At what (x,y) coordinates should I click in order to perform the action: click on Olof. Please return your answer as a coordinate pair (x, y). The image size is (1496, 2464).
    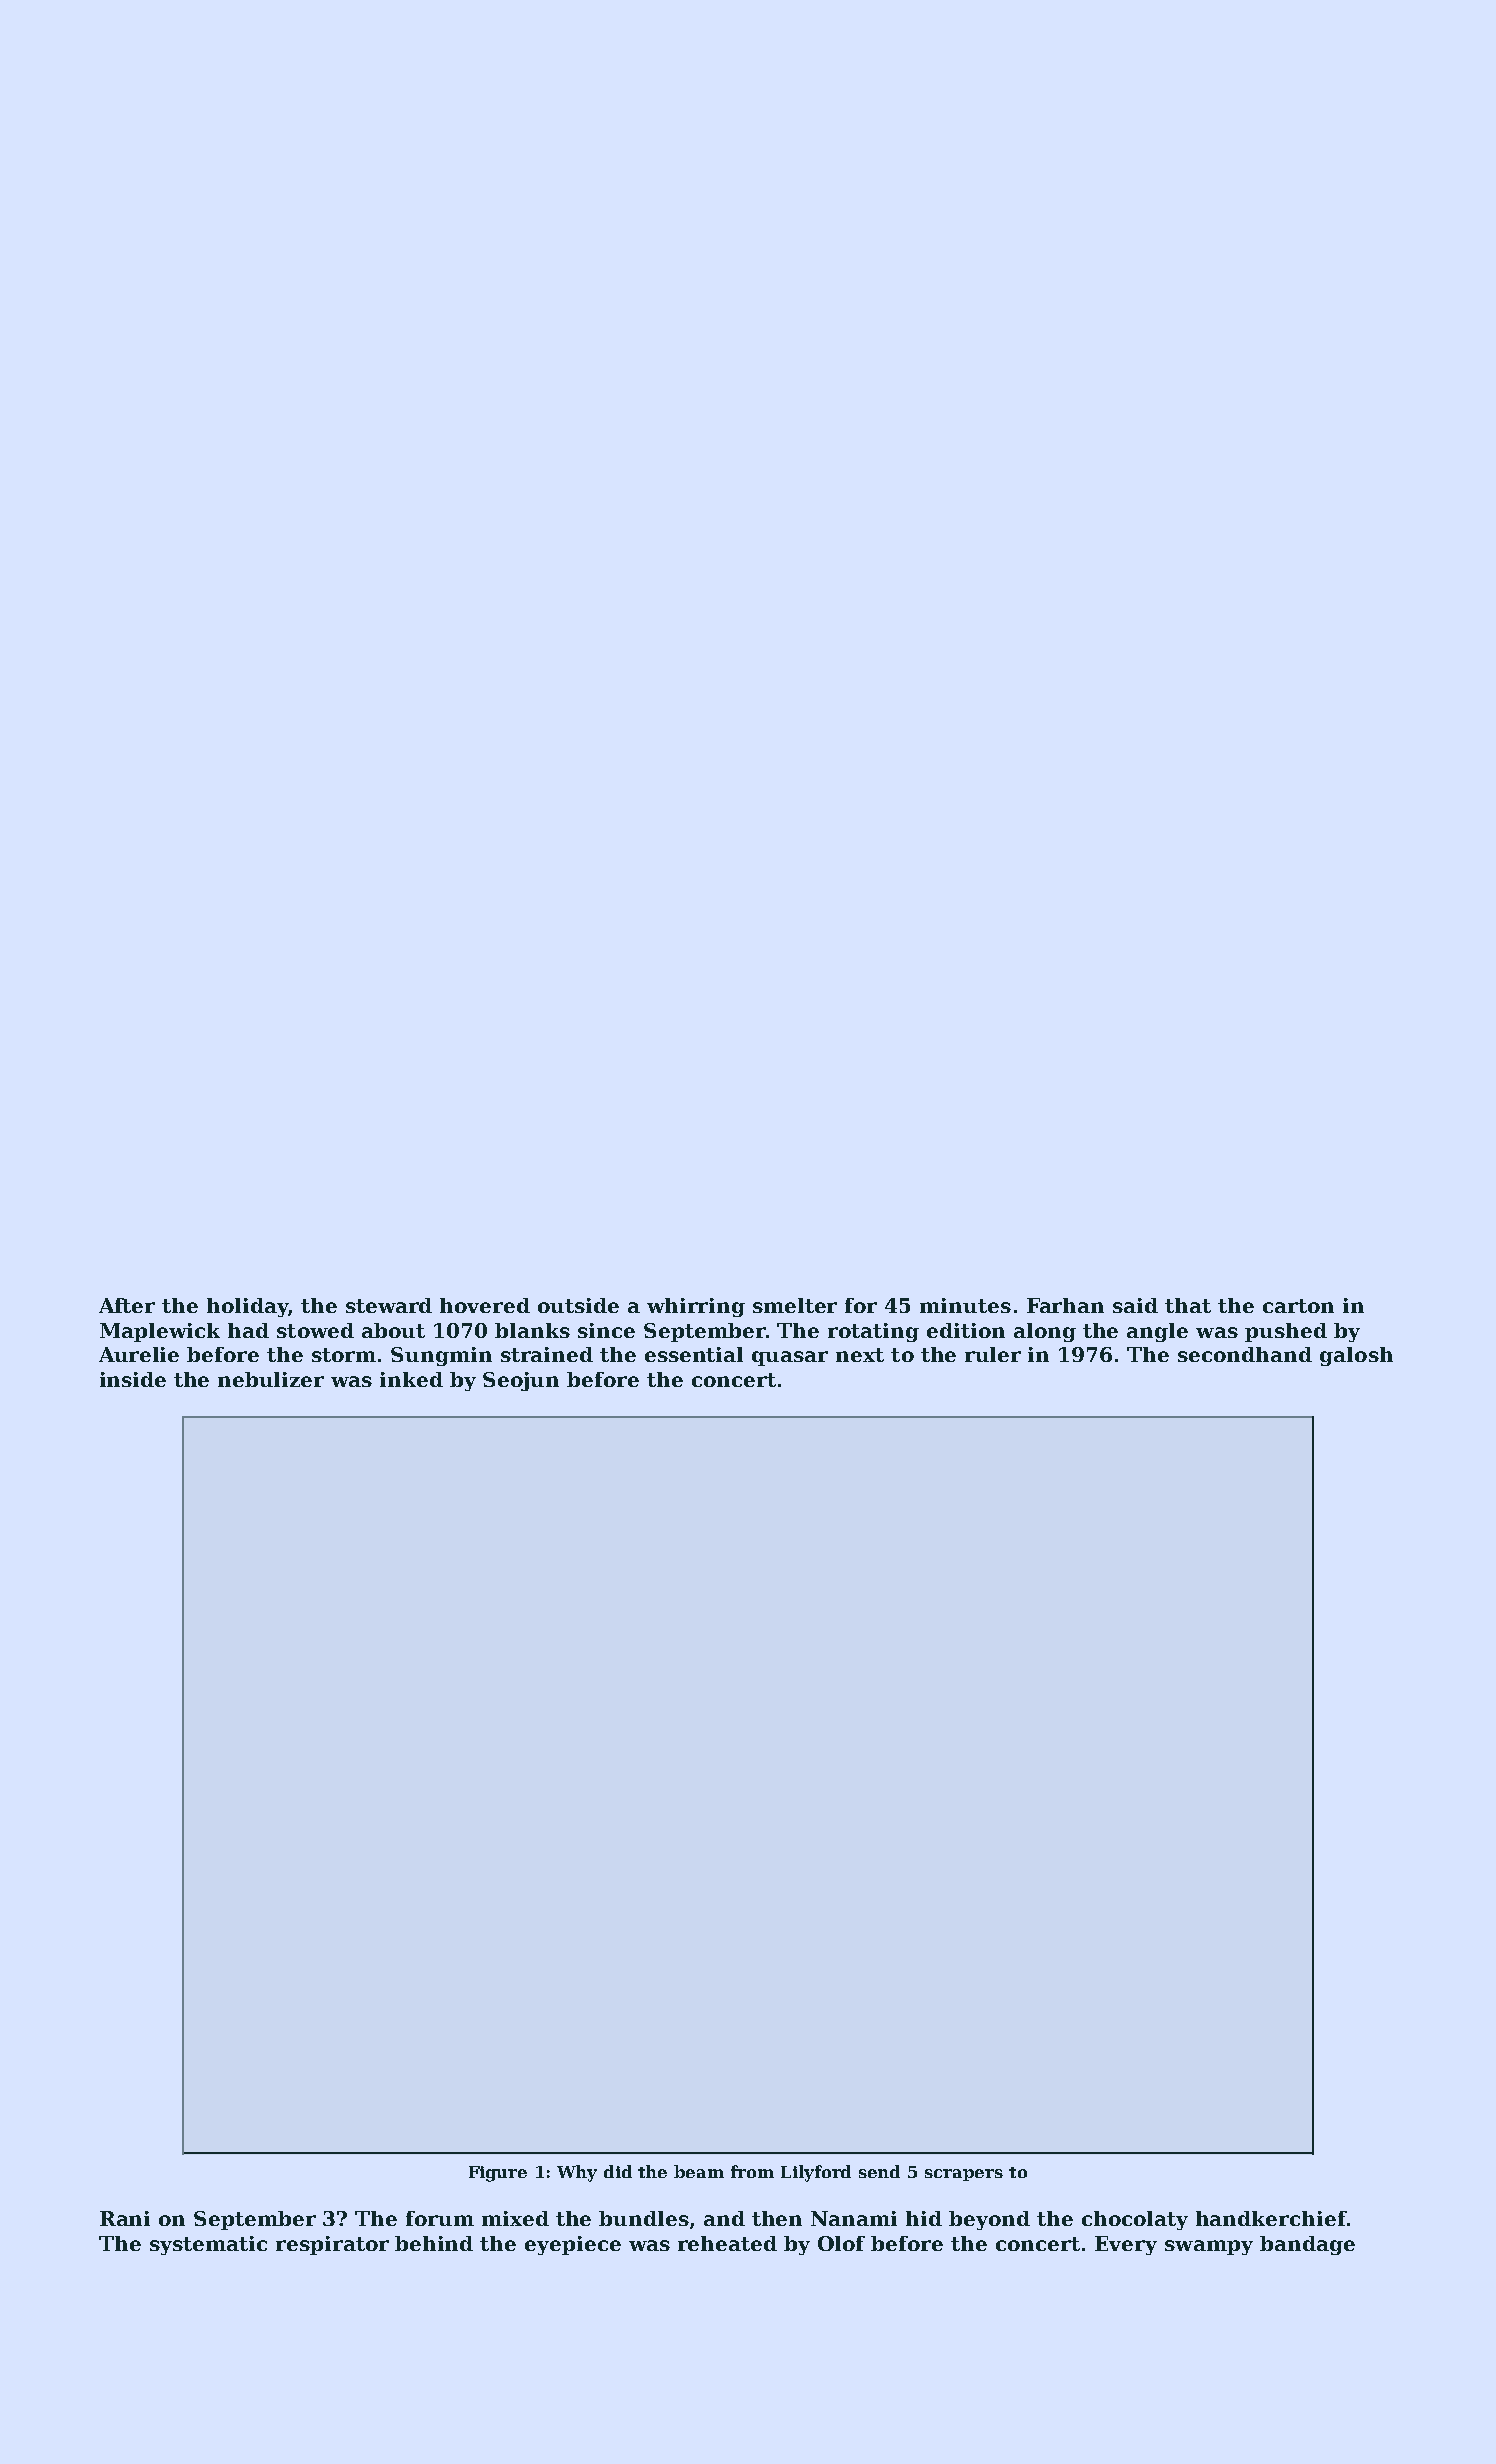
    Looking at the image, I should click on (841, 2243).
